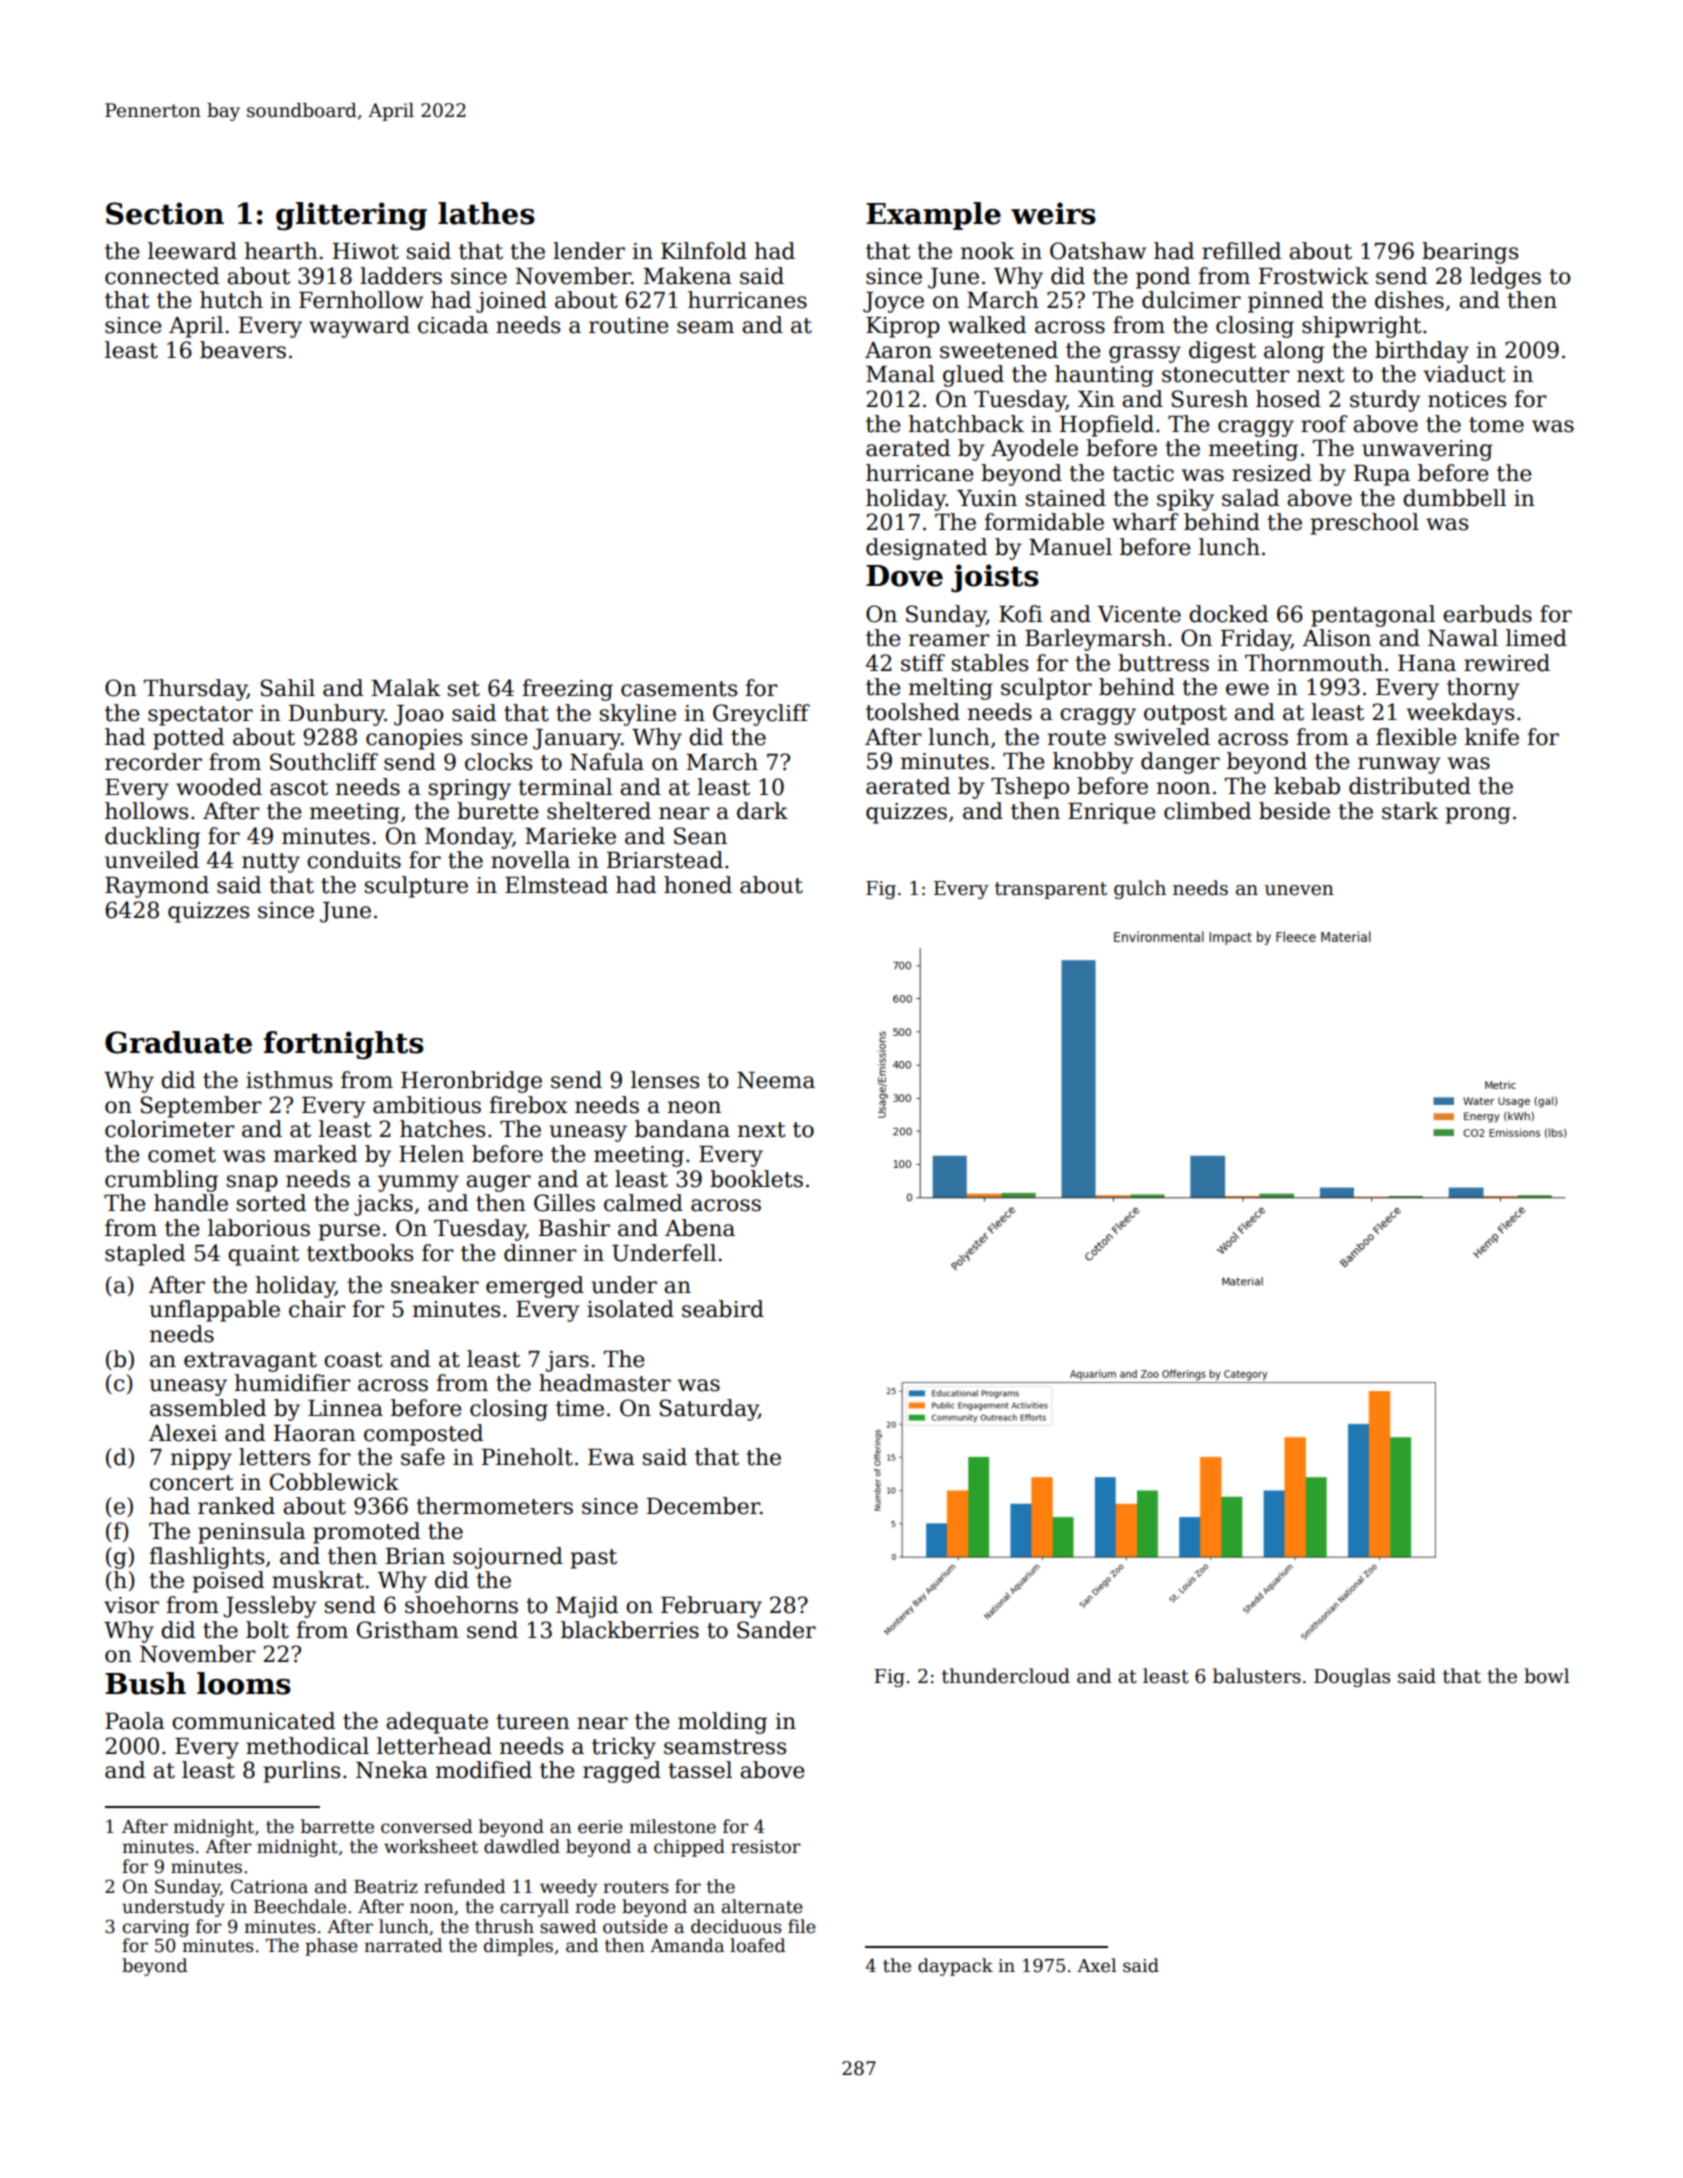 The width and height of the page is (1683, 2178). I want to click on promoted, so click(366, 1533).
